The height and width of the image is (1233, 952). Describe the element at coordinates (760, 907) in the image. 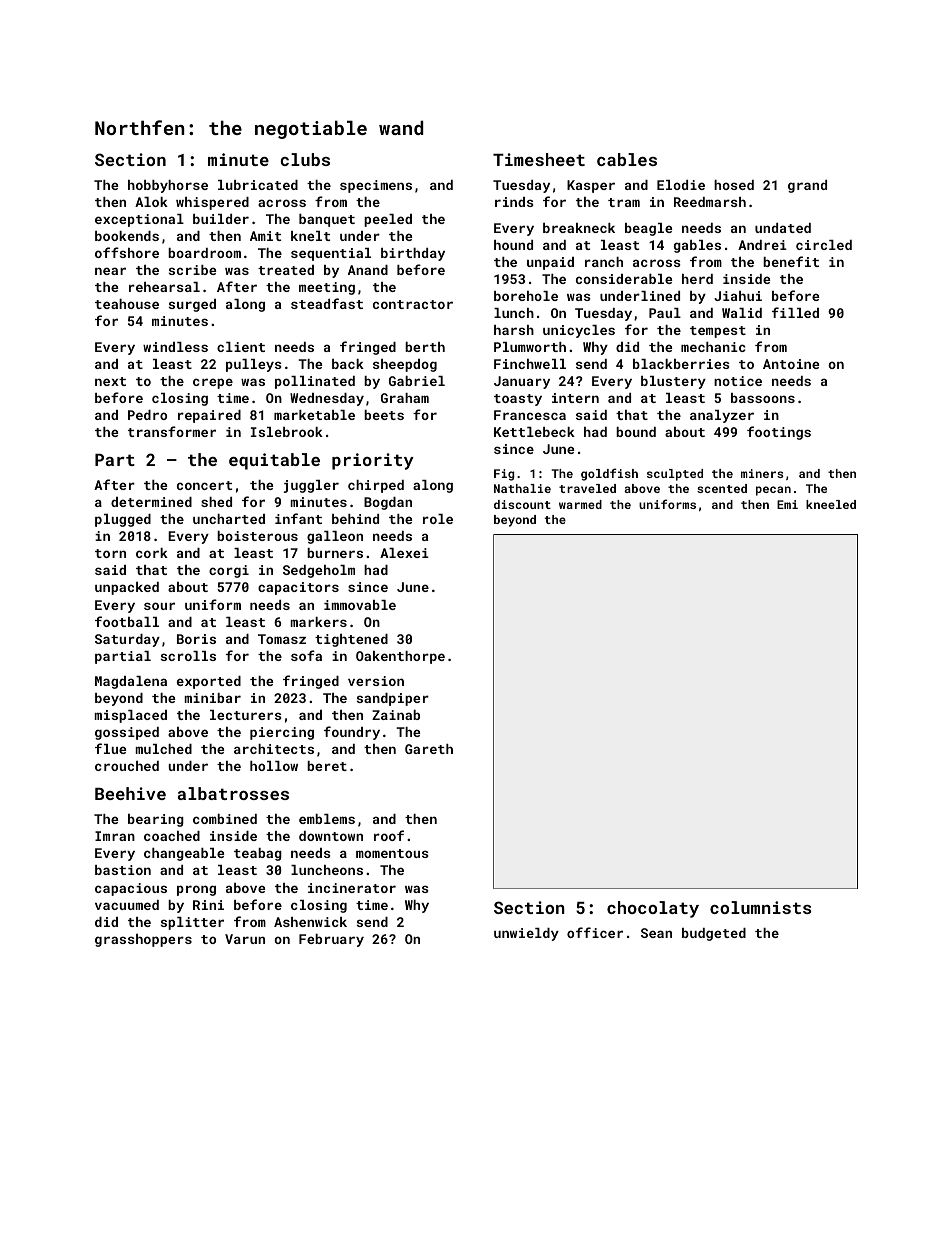

I see `columnists` at that location.
